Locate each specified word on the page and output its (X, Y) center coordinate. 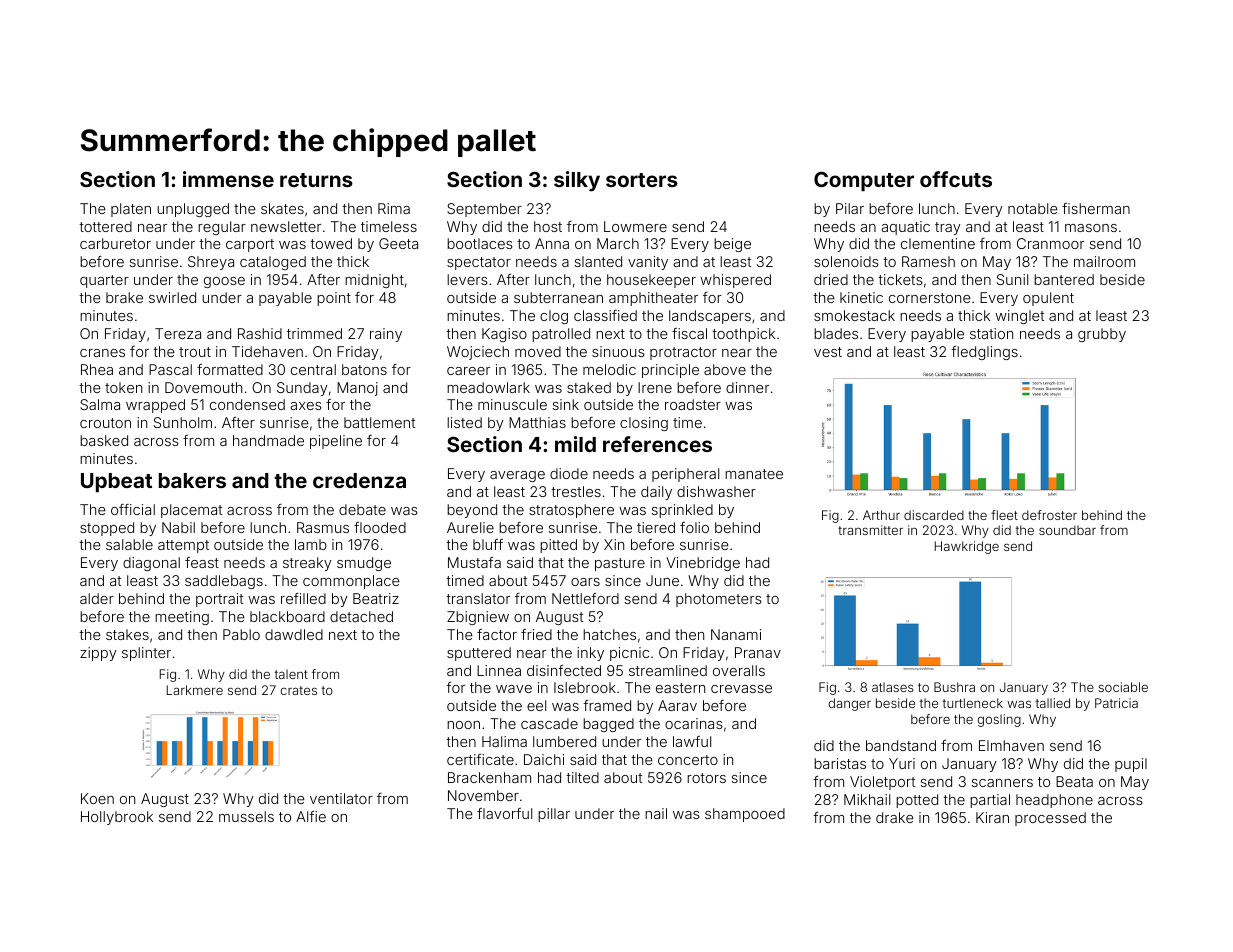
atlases (893, 687)
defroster (1049, 515)
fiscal (689, 333)
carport (250, 245)
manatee (754, 474)
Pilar (850, 208)
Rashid (260, 333)
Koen (97, 798)
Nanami (736, 634)
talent (291, 674)
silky (577, 181)
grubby (1102, 335)
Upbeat (116, 482)
